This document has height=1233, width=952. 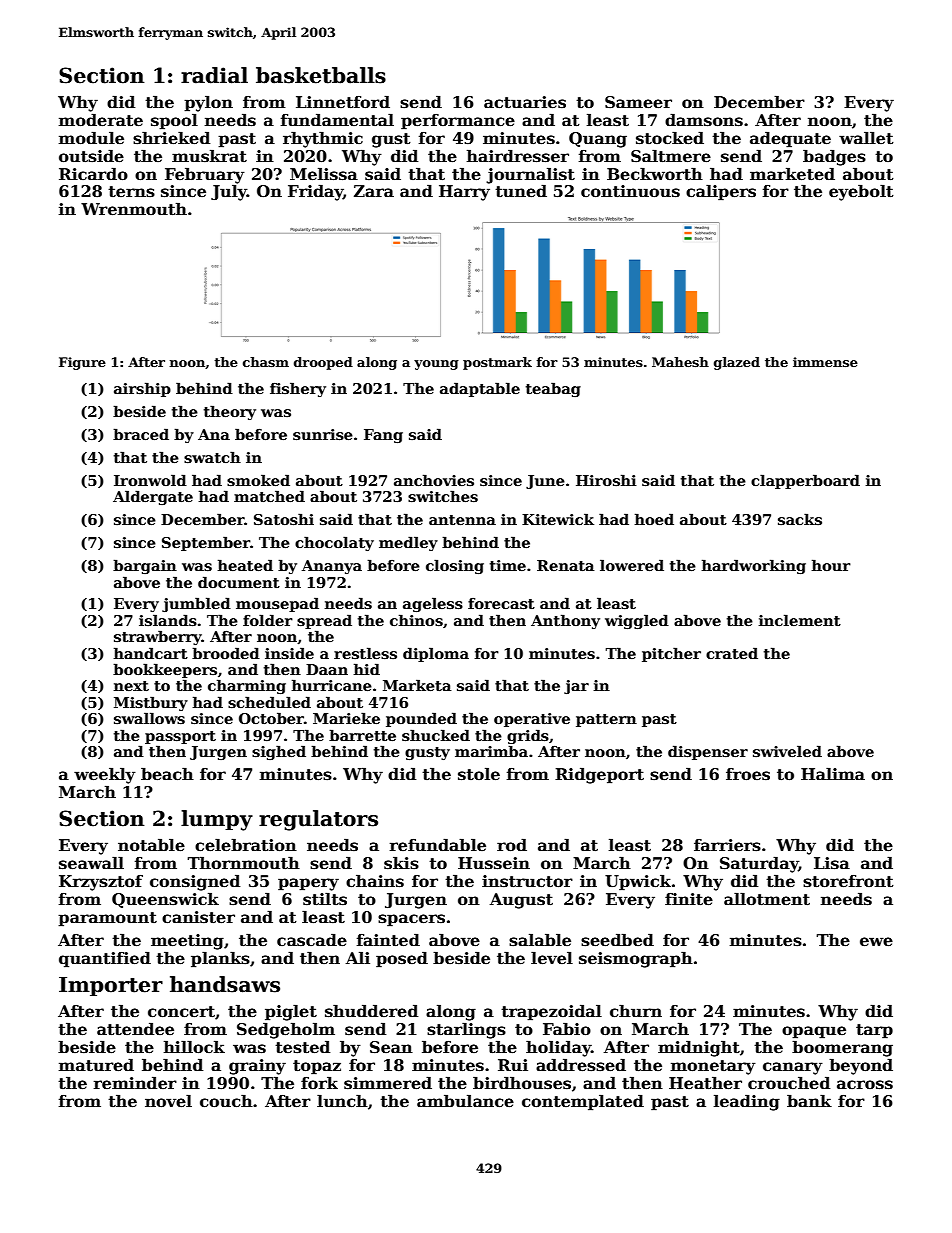 What do you see at coordinates (284, 519) in the document?
I see `Satoshi` at bounding box center [284, 519].
